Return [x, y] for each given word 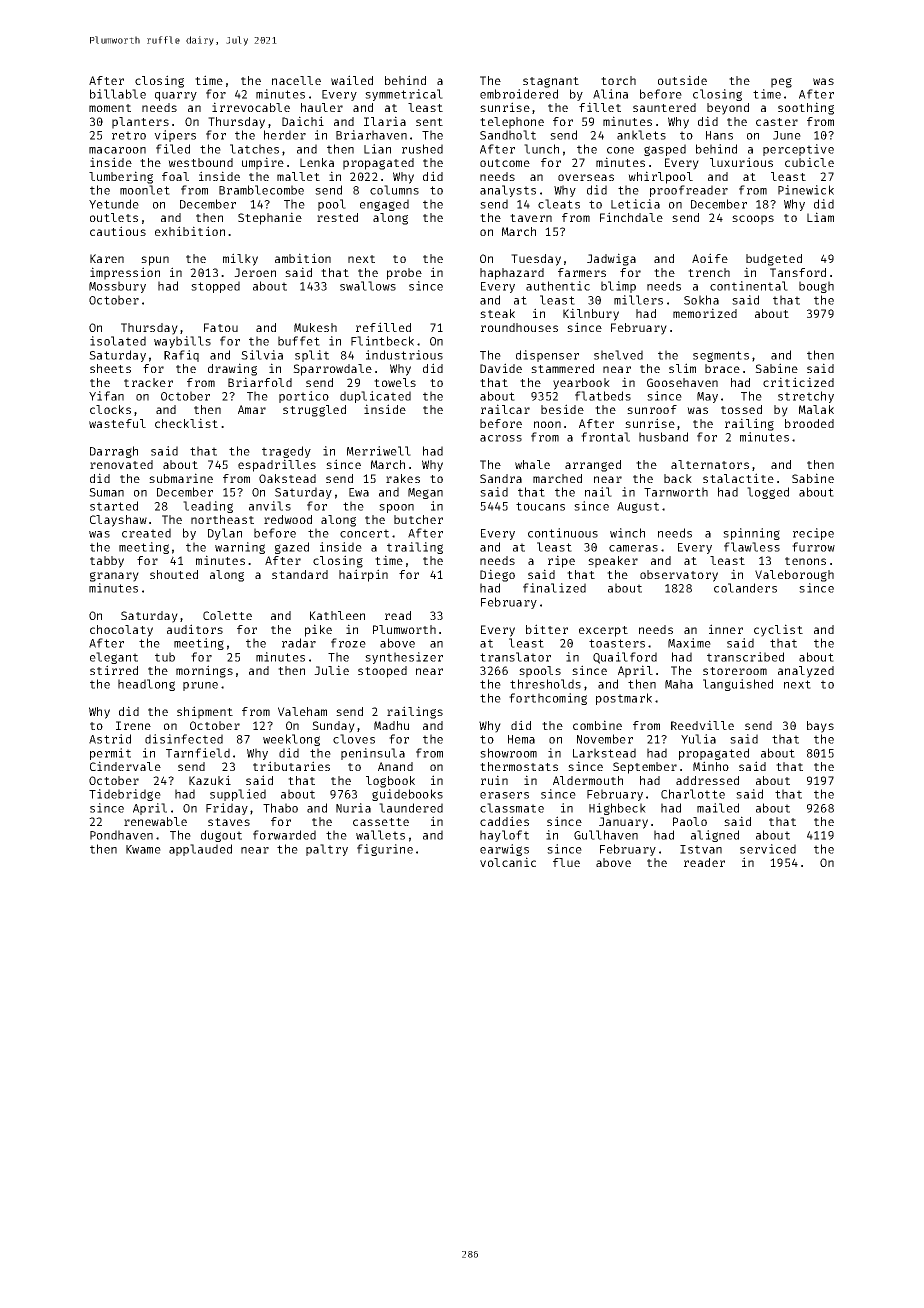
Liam [820, 217]
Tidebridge [125, 795]
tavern [531, 218]
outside [682, 80]
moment [110, 108]
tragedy [286, 452]
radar [299, 643]
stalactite [738, 478]
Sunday [333, 727]
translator [515, 657]
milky [240, 259]
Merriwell [379, 451]
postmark [624, 699]
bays [820, 727]
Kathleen [337, 615]
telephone [512, 123]
